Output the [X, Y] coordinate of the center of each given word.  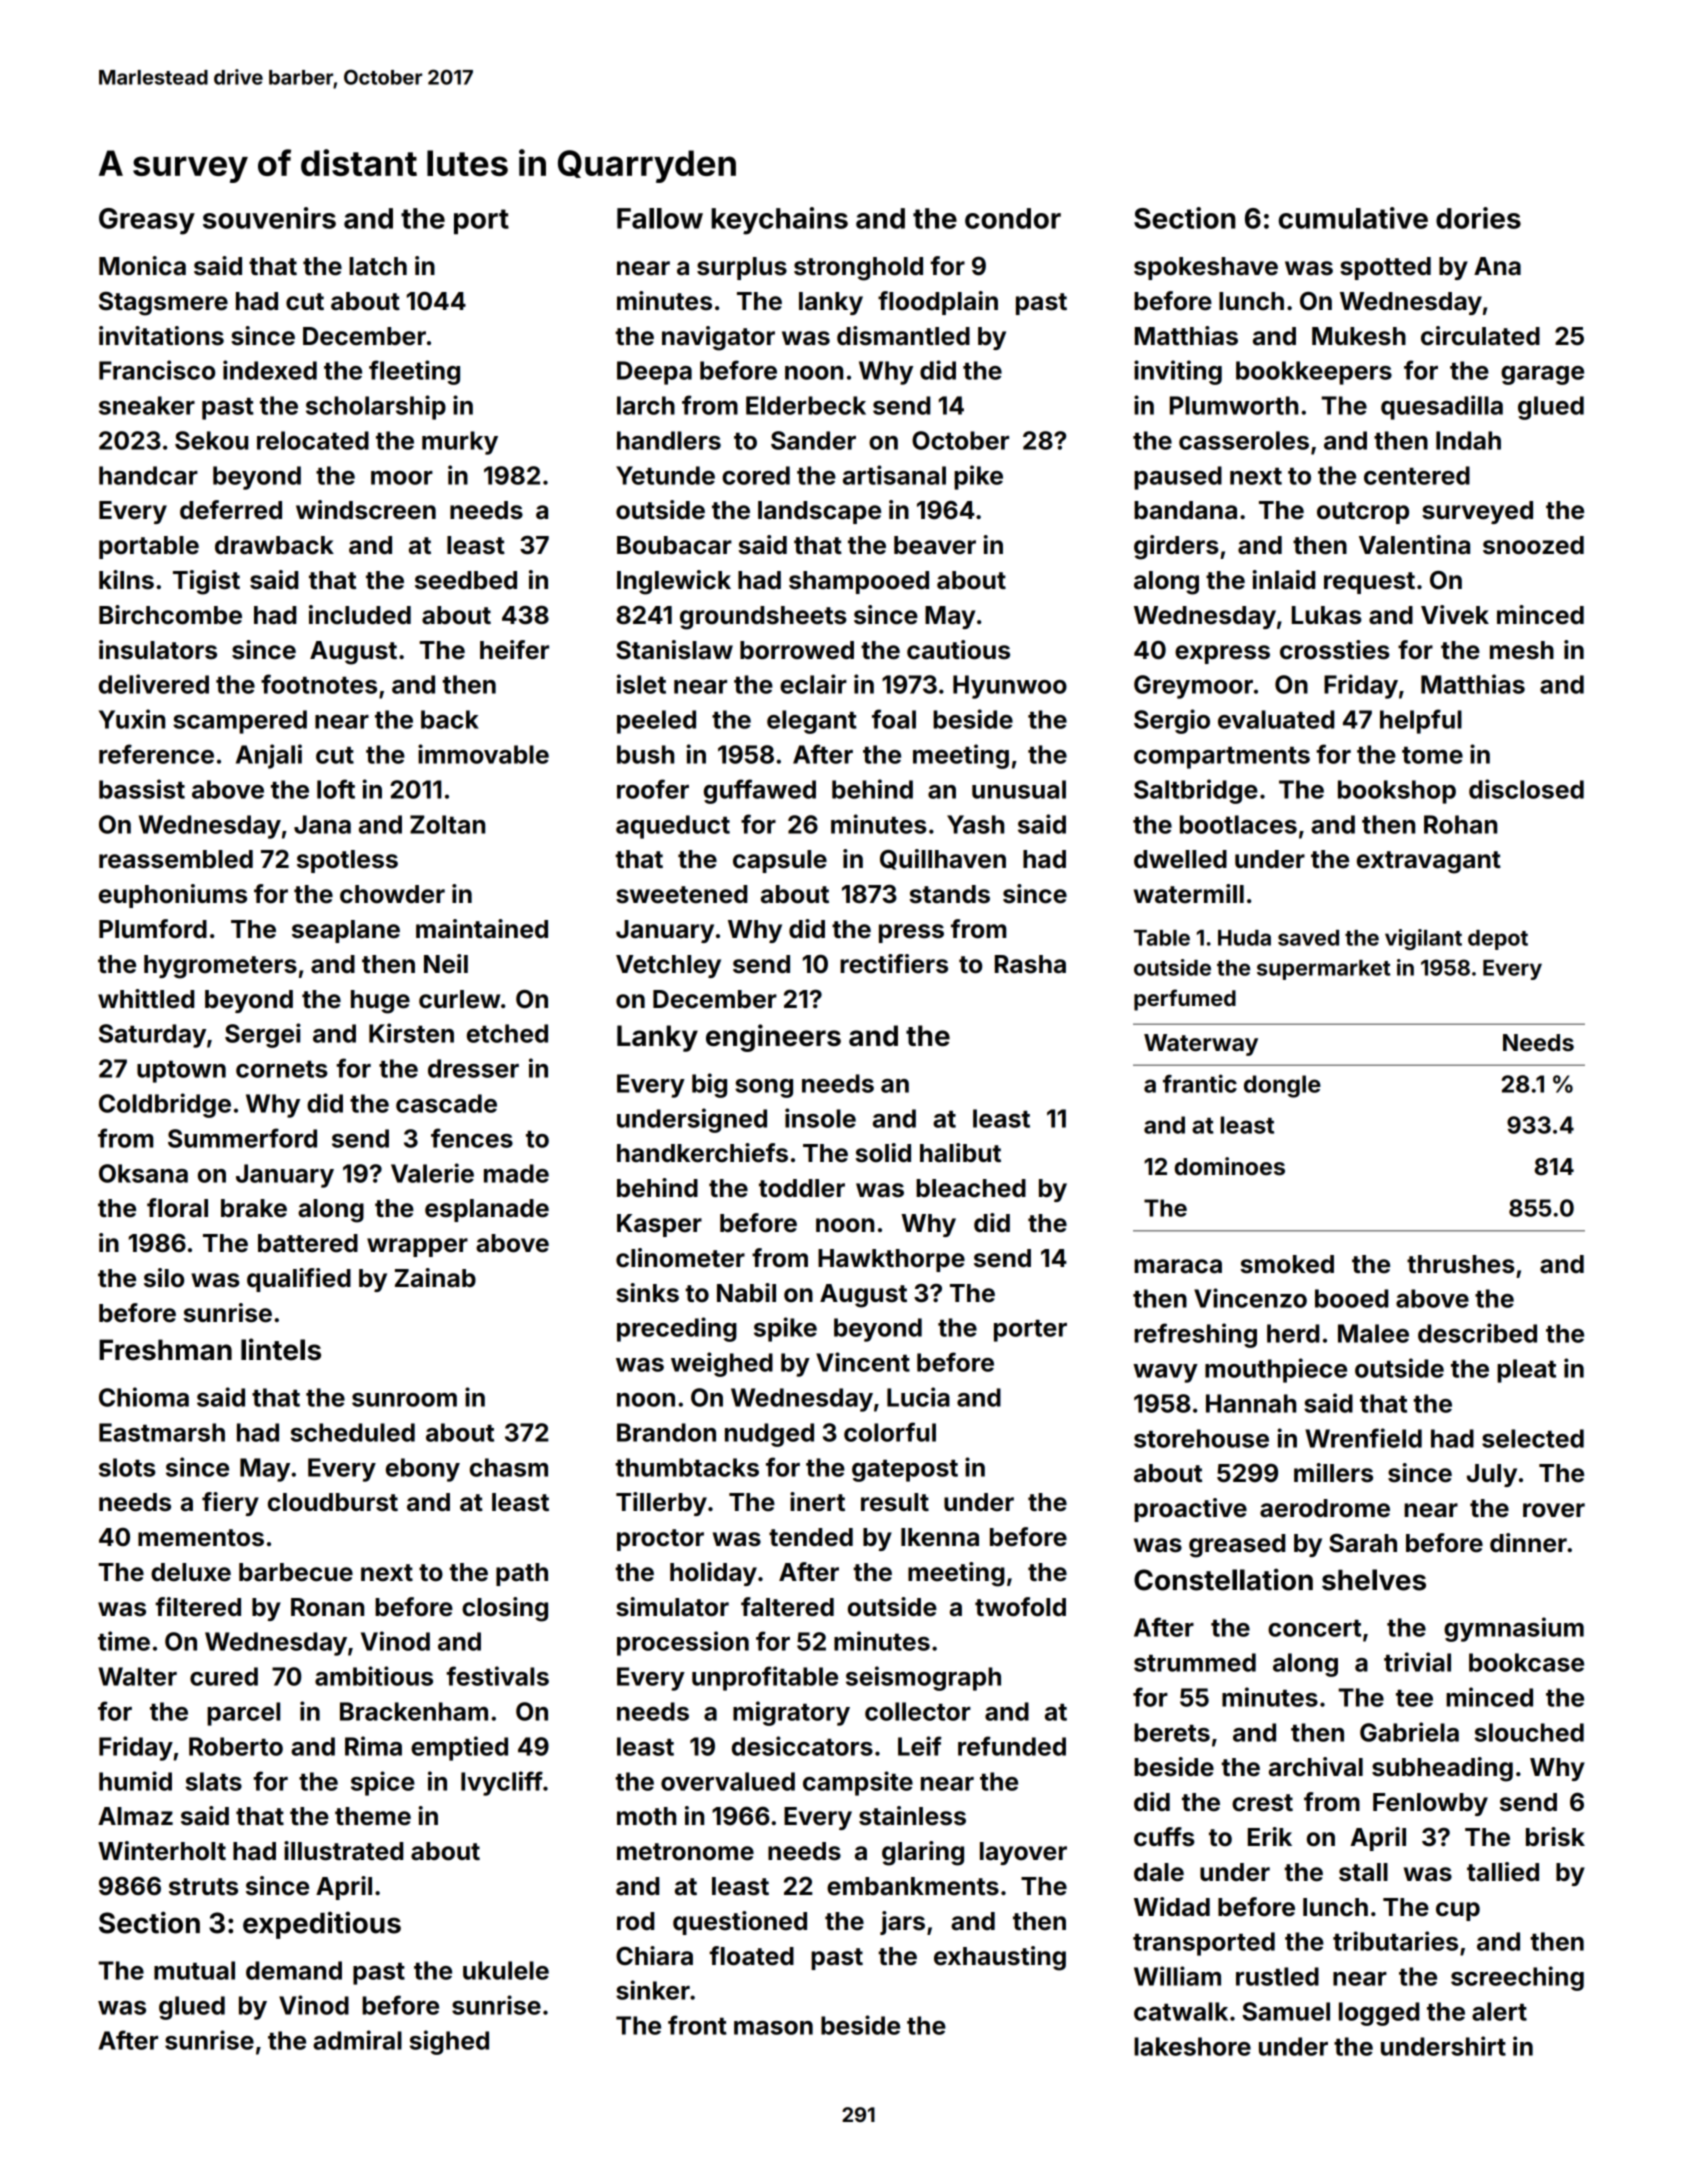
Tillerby [661, 1504]
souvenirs [269, 218]
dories [1478, 218]
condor [1013, 218]
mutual [194, 1970]
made [516, 1173]
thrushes [1461, 1264]
